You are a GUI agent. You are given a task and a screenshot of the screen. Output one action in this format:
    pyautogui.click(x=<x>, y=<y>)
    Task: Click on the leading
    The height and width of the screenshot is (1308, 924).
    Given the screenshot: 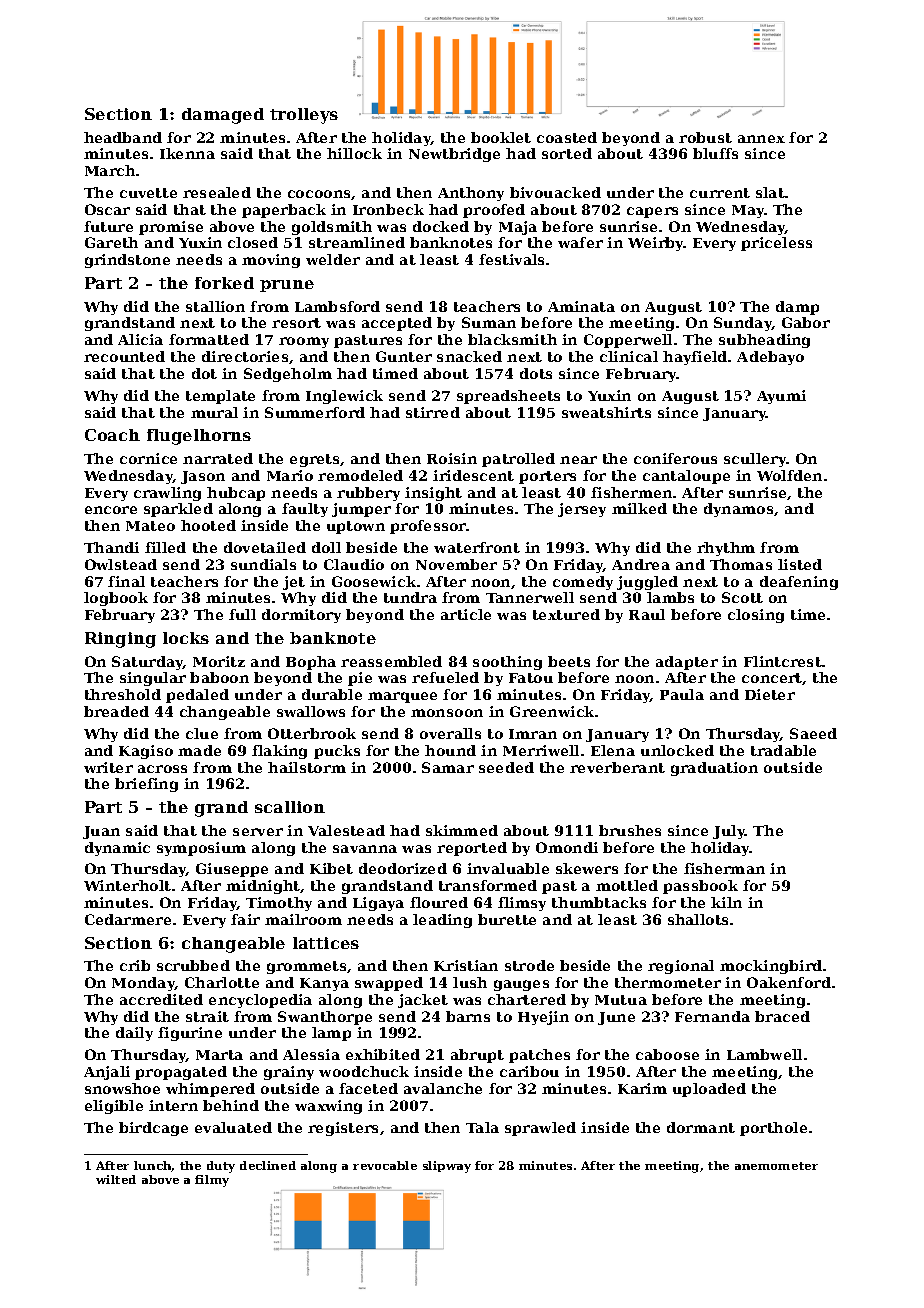 What is the action you would take?
    pyautogui.click(x=442, y=921)
